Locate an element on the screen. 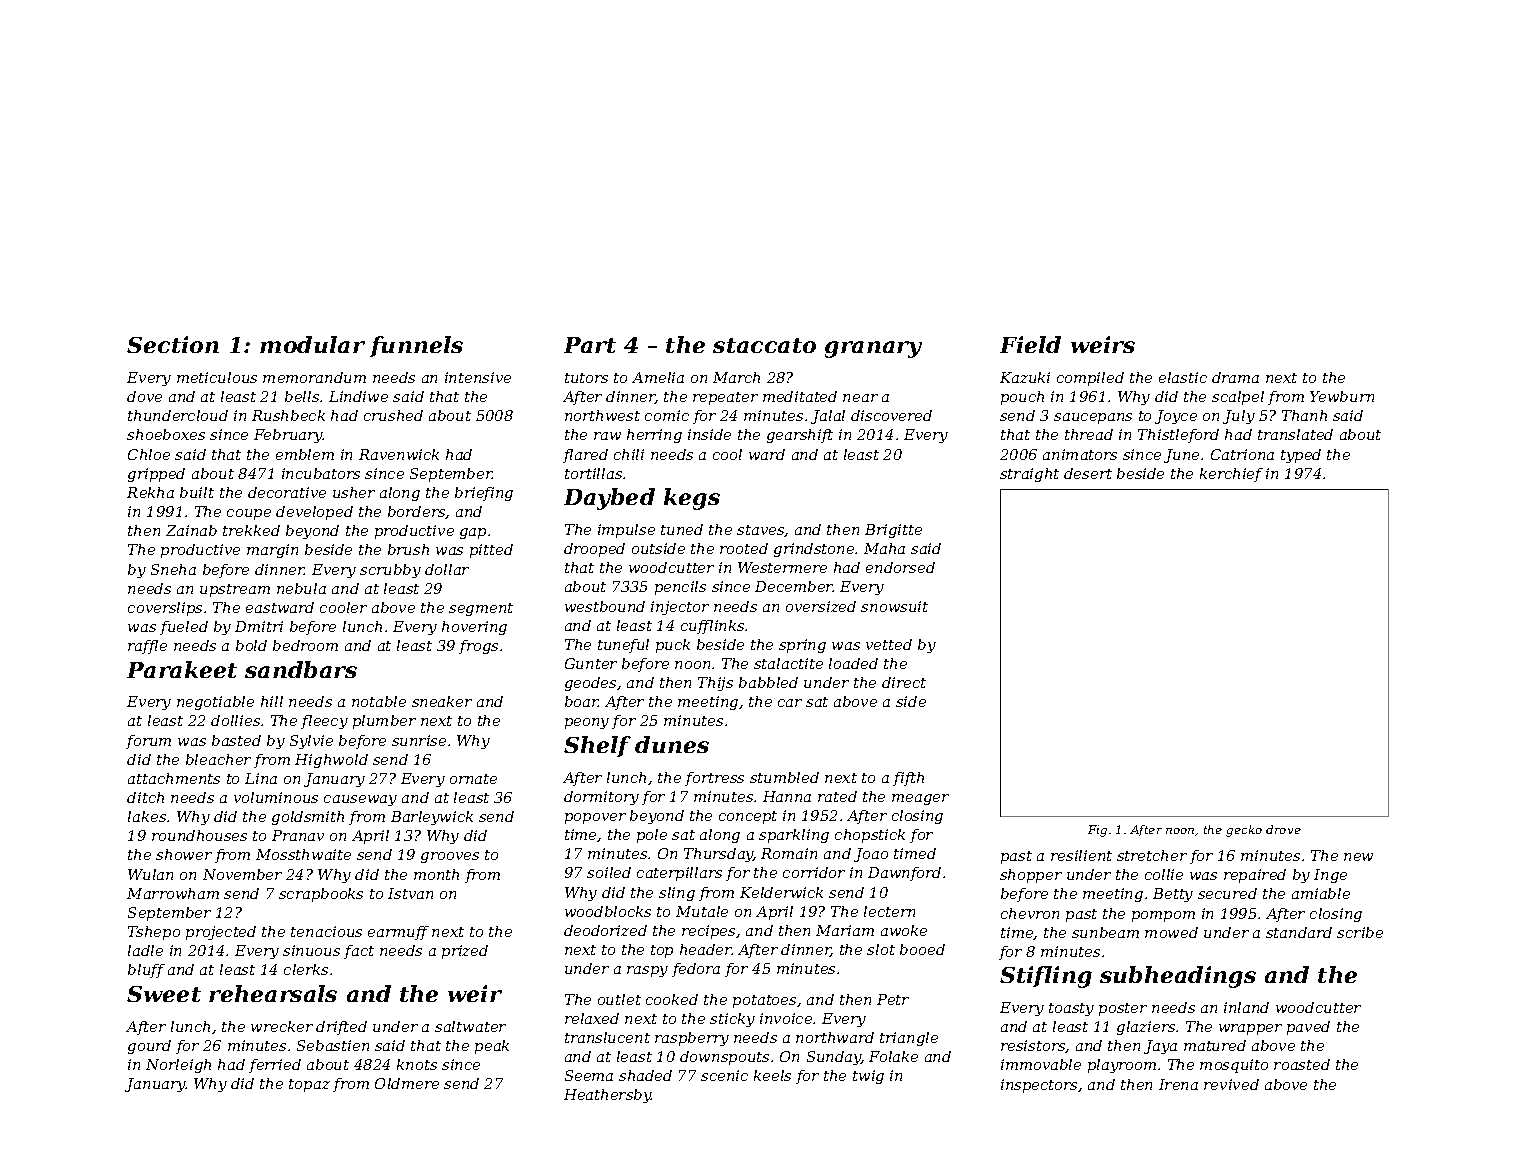 The height and width of the screenshot is (1172, 1517). direct is located at coordinates (904, 682).
